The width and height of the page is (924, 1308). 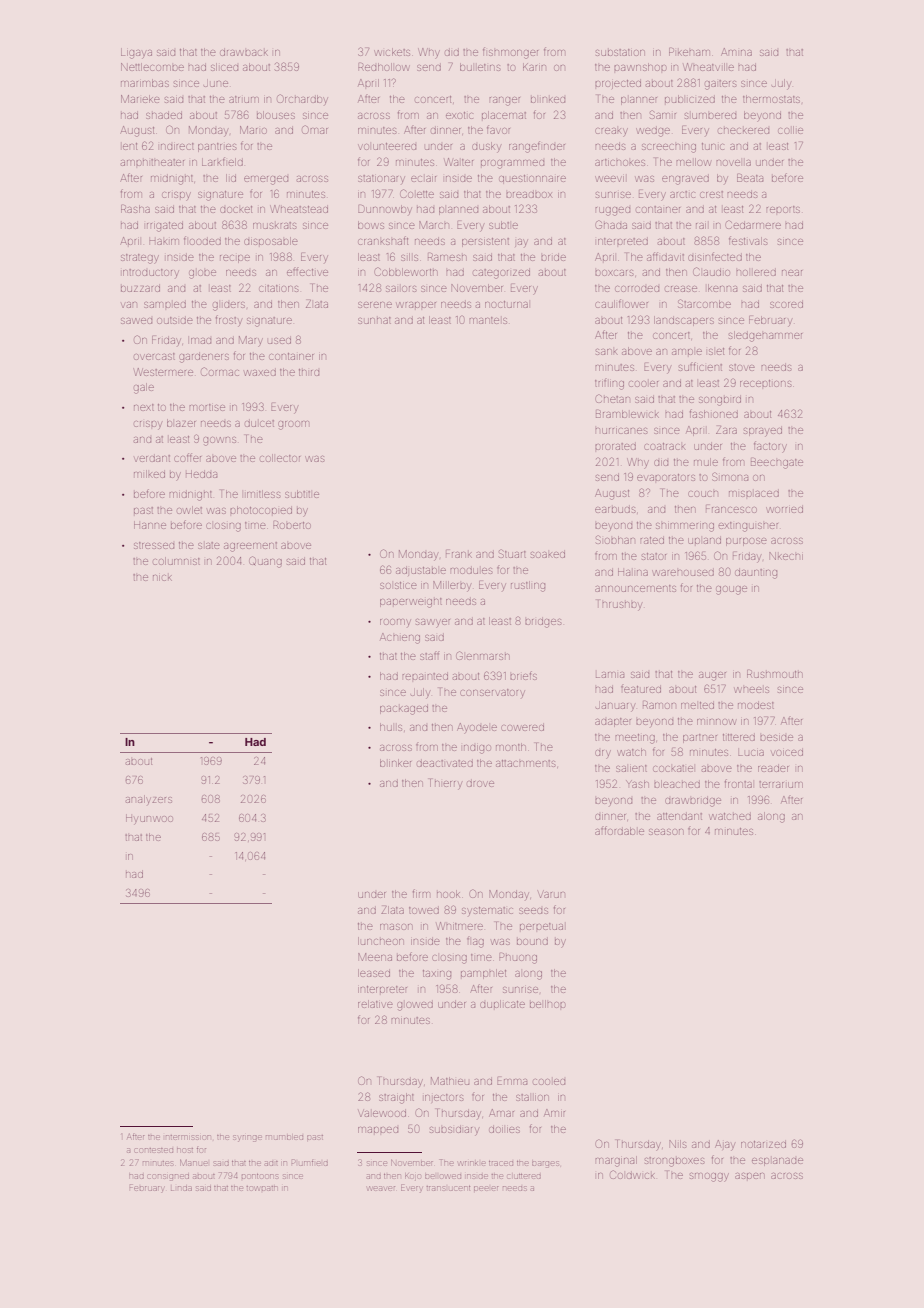 I want to click on Quang, so click(x=265, y=562).
